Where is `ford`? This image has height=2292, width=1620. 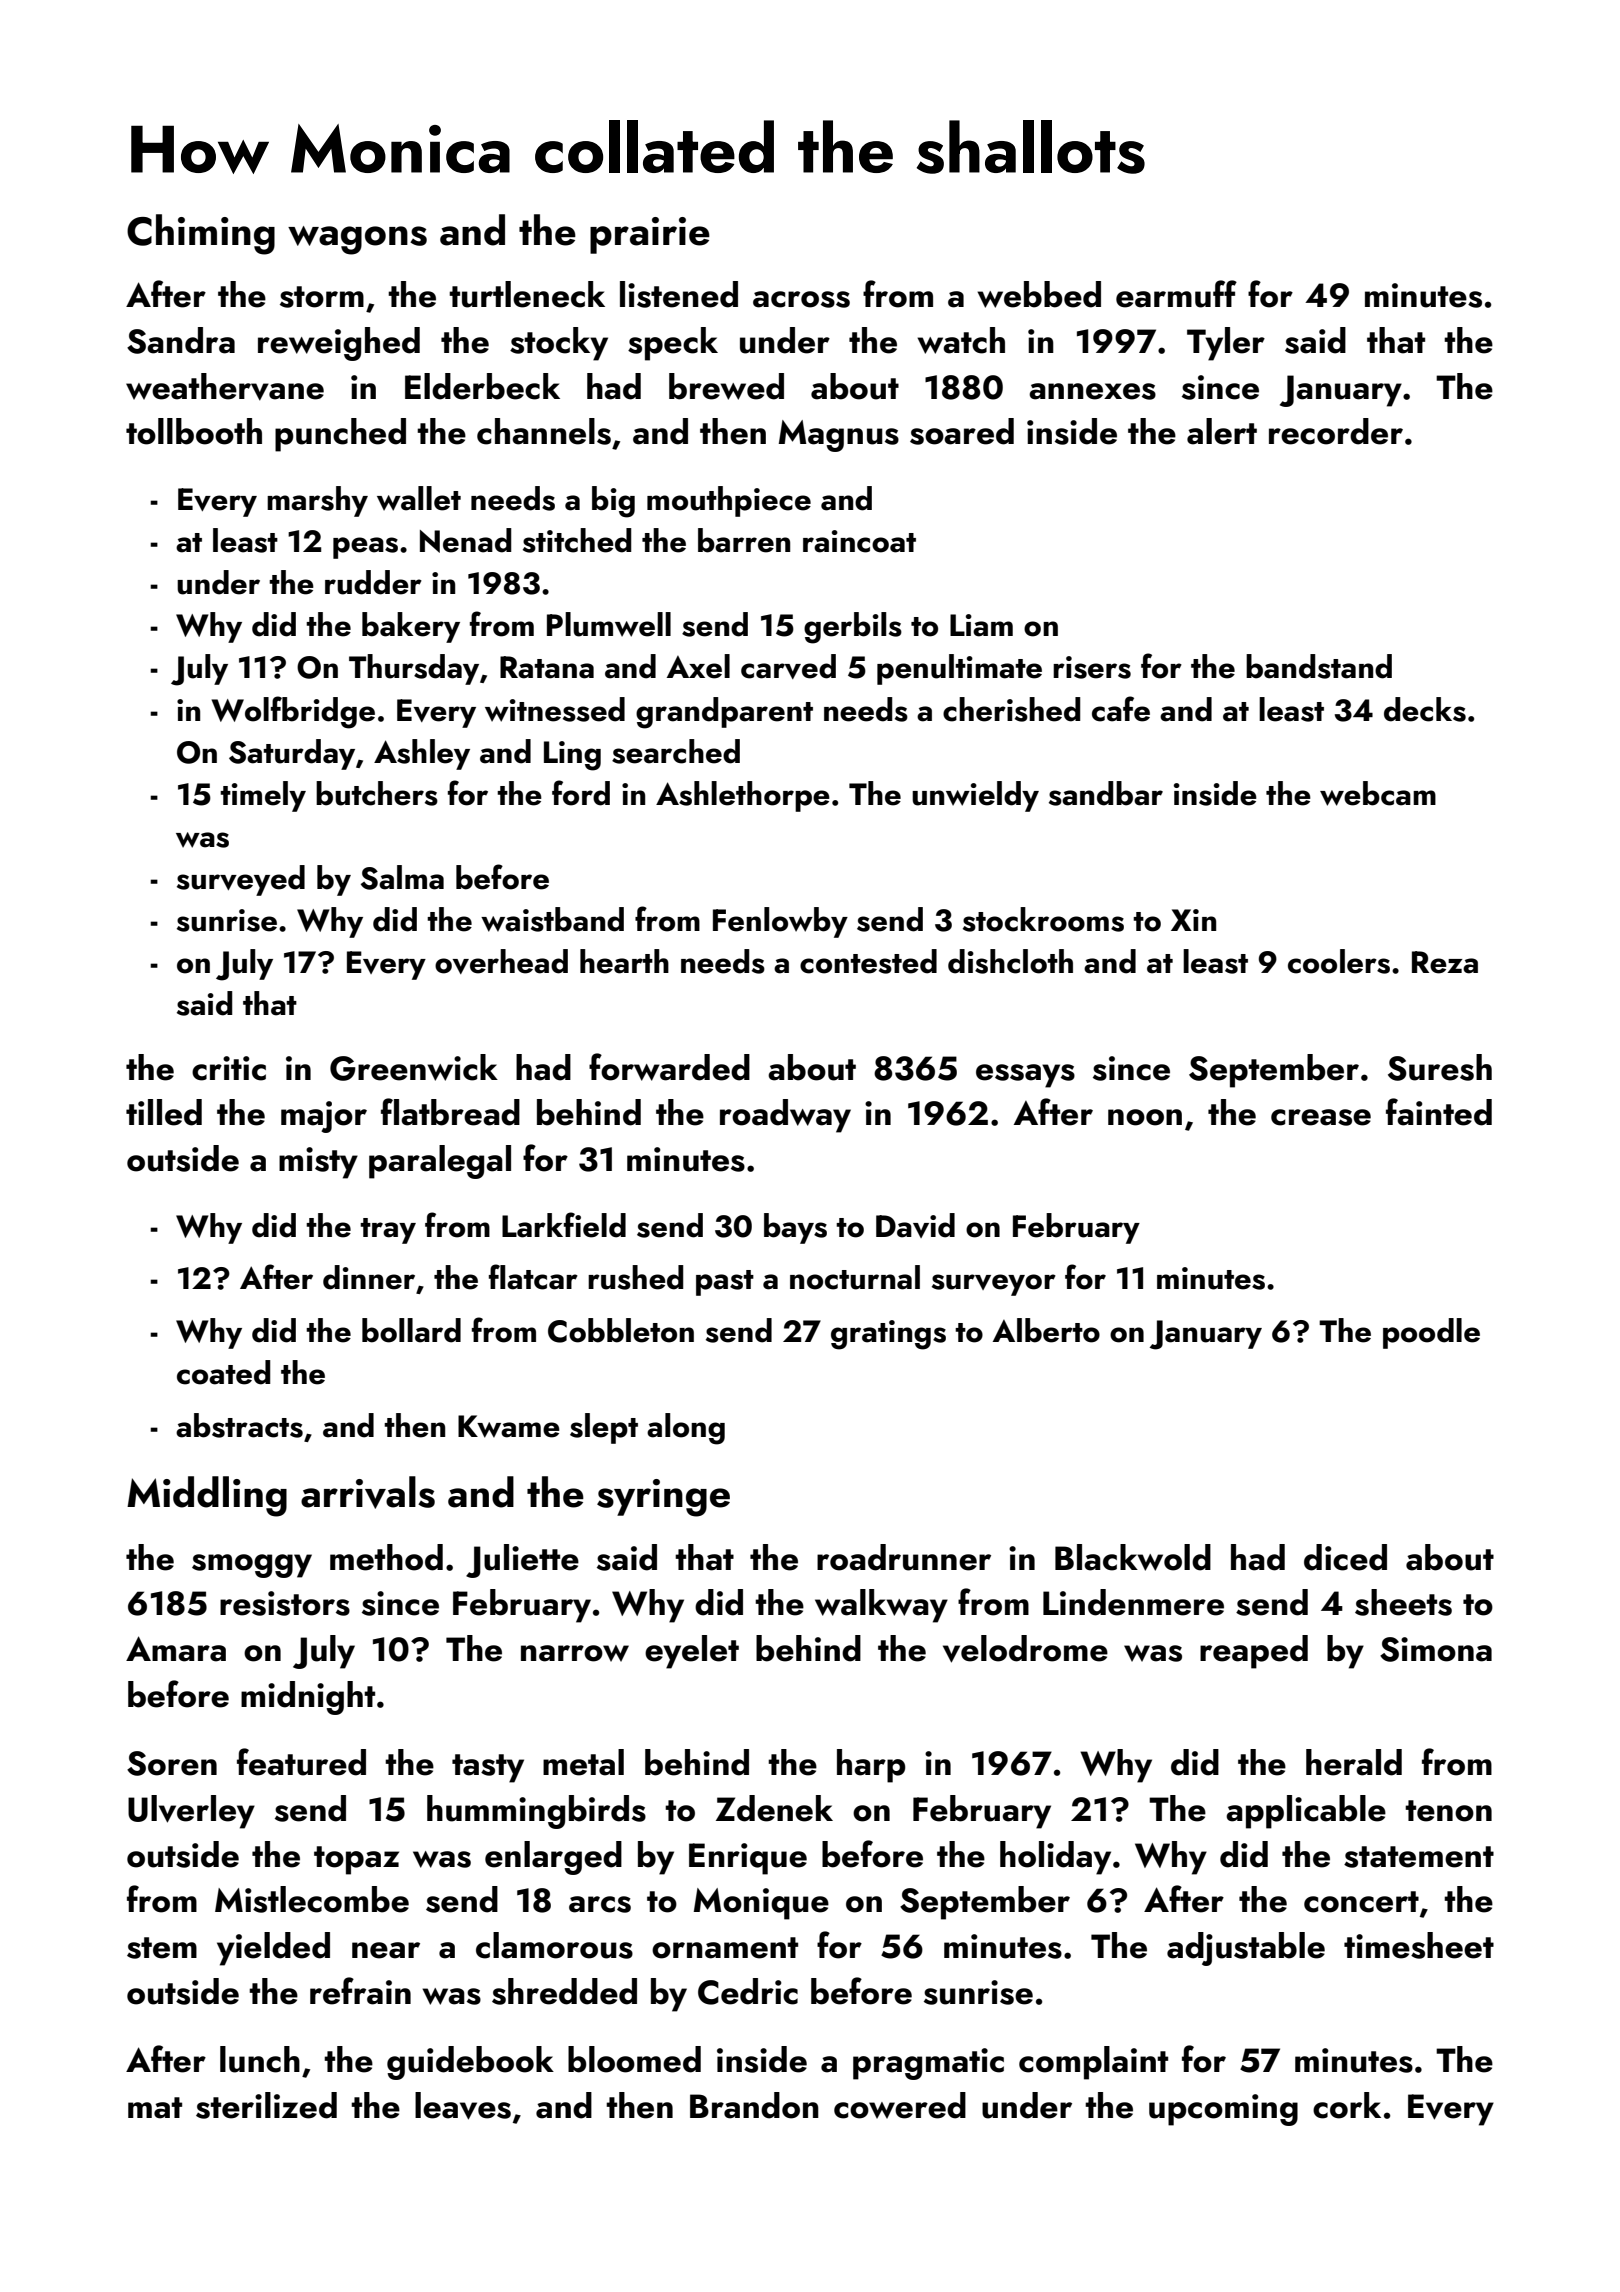 ford is located at coordinates (581, 793).
